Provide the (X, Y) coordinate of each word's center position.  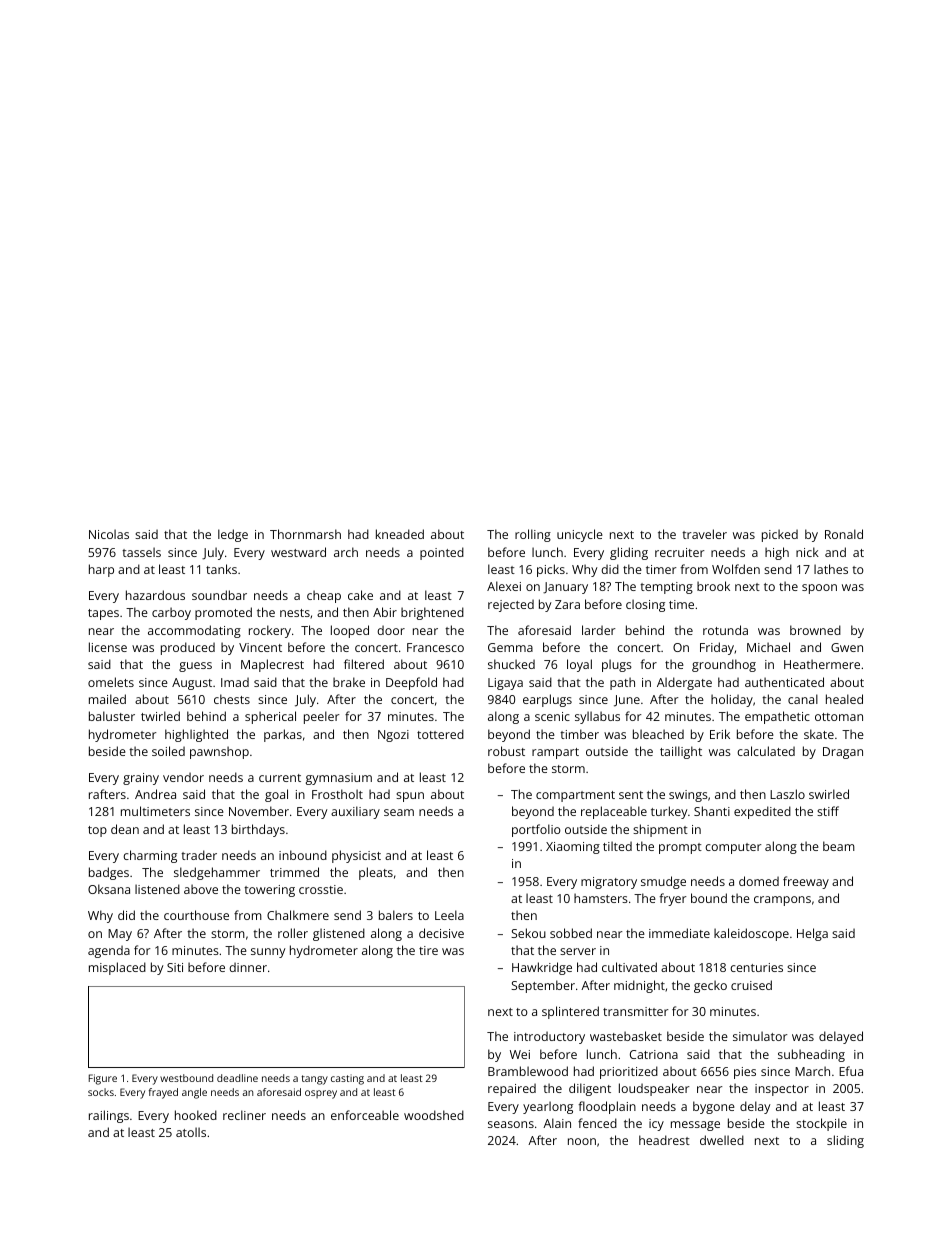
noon (582, 1141)
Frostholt (337, 794)
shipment (660, 830)
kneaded (400, 534)
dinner (248, 967)
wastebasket (626, 1036)
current (280, 778)
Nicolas (109, 534)
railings (109, 1116)
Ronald (844, 534)
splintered (570, 1012)
